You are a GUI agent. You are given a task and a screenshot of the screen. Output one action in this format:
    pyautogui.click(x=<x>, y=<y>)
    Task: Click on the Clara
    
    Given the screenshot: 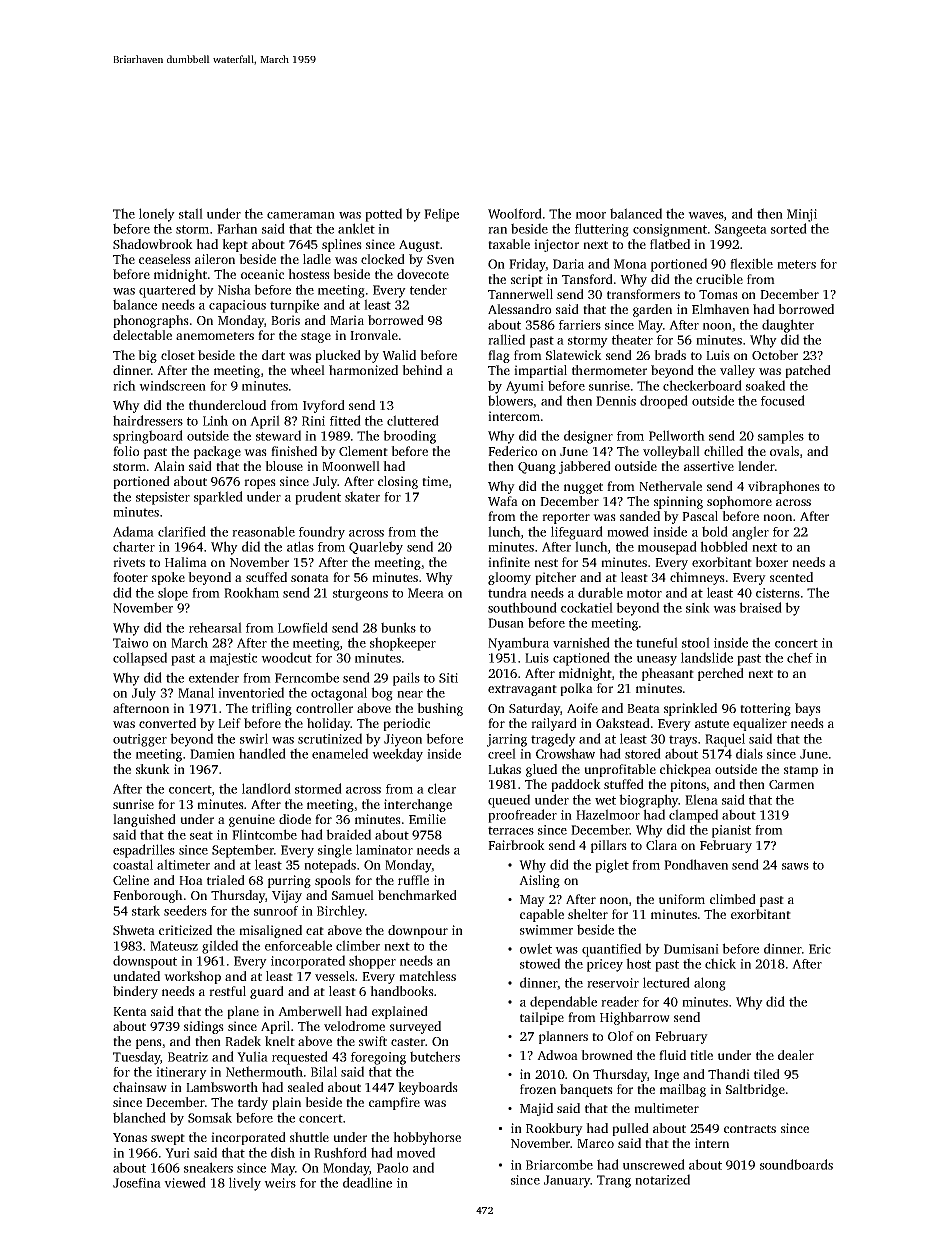 What is the action you would take?
    pyautogui.click(x=661, y=845)
